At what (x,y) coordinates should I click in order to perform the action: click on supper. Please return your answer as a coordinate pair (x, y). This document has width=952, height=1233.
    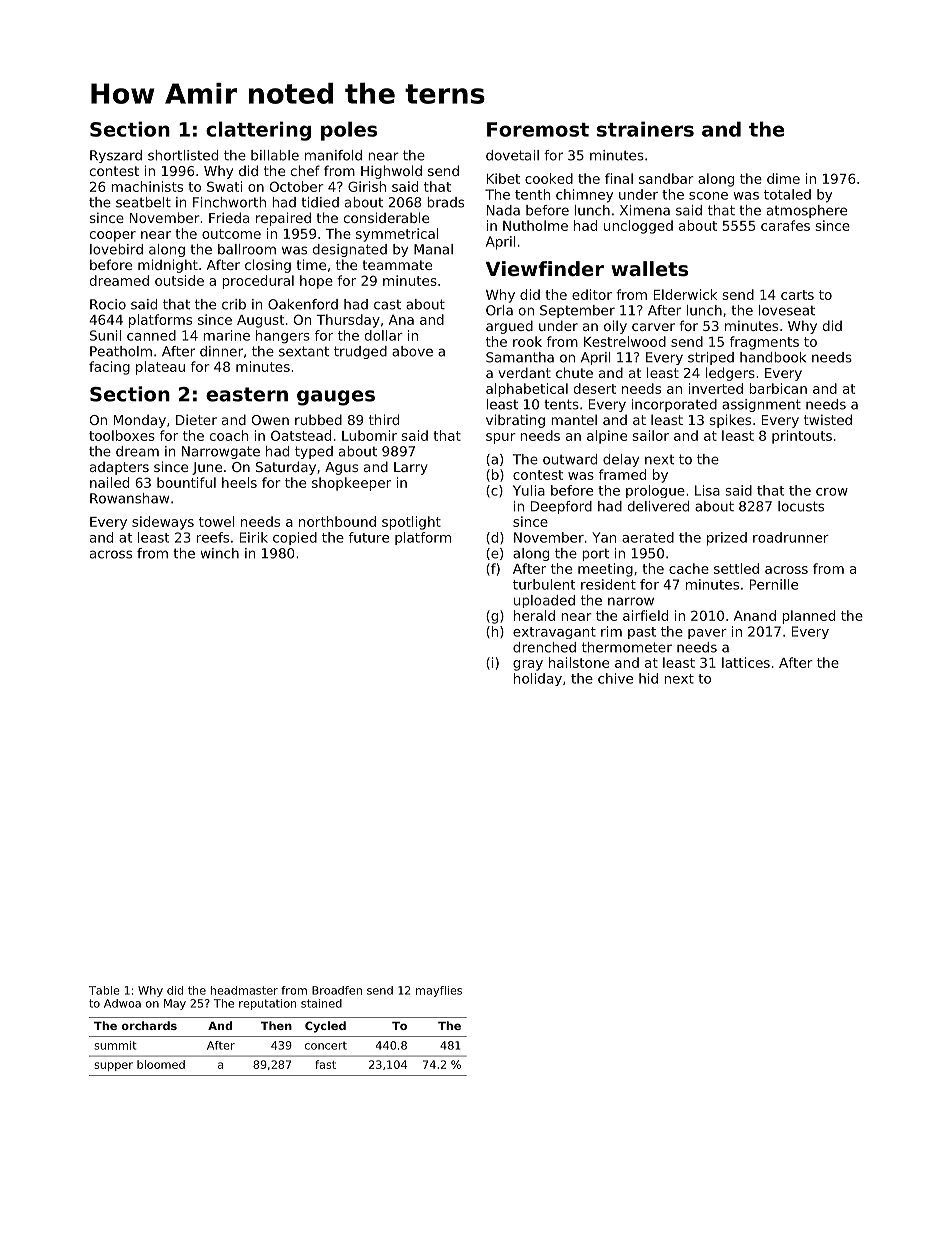
    Looking at the image, I should click on (113, 1066).
